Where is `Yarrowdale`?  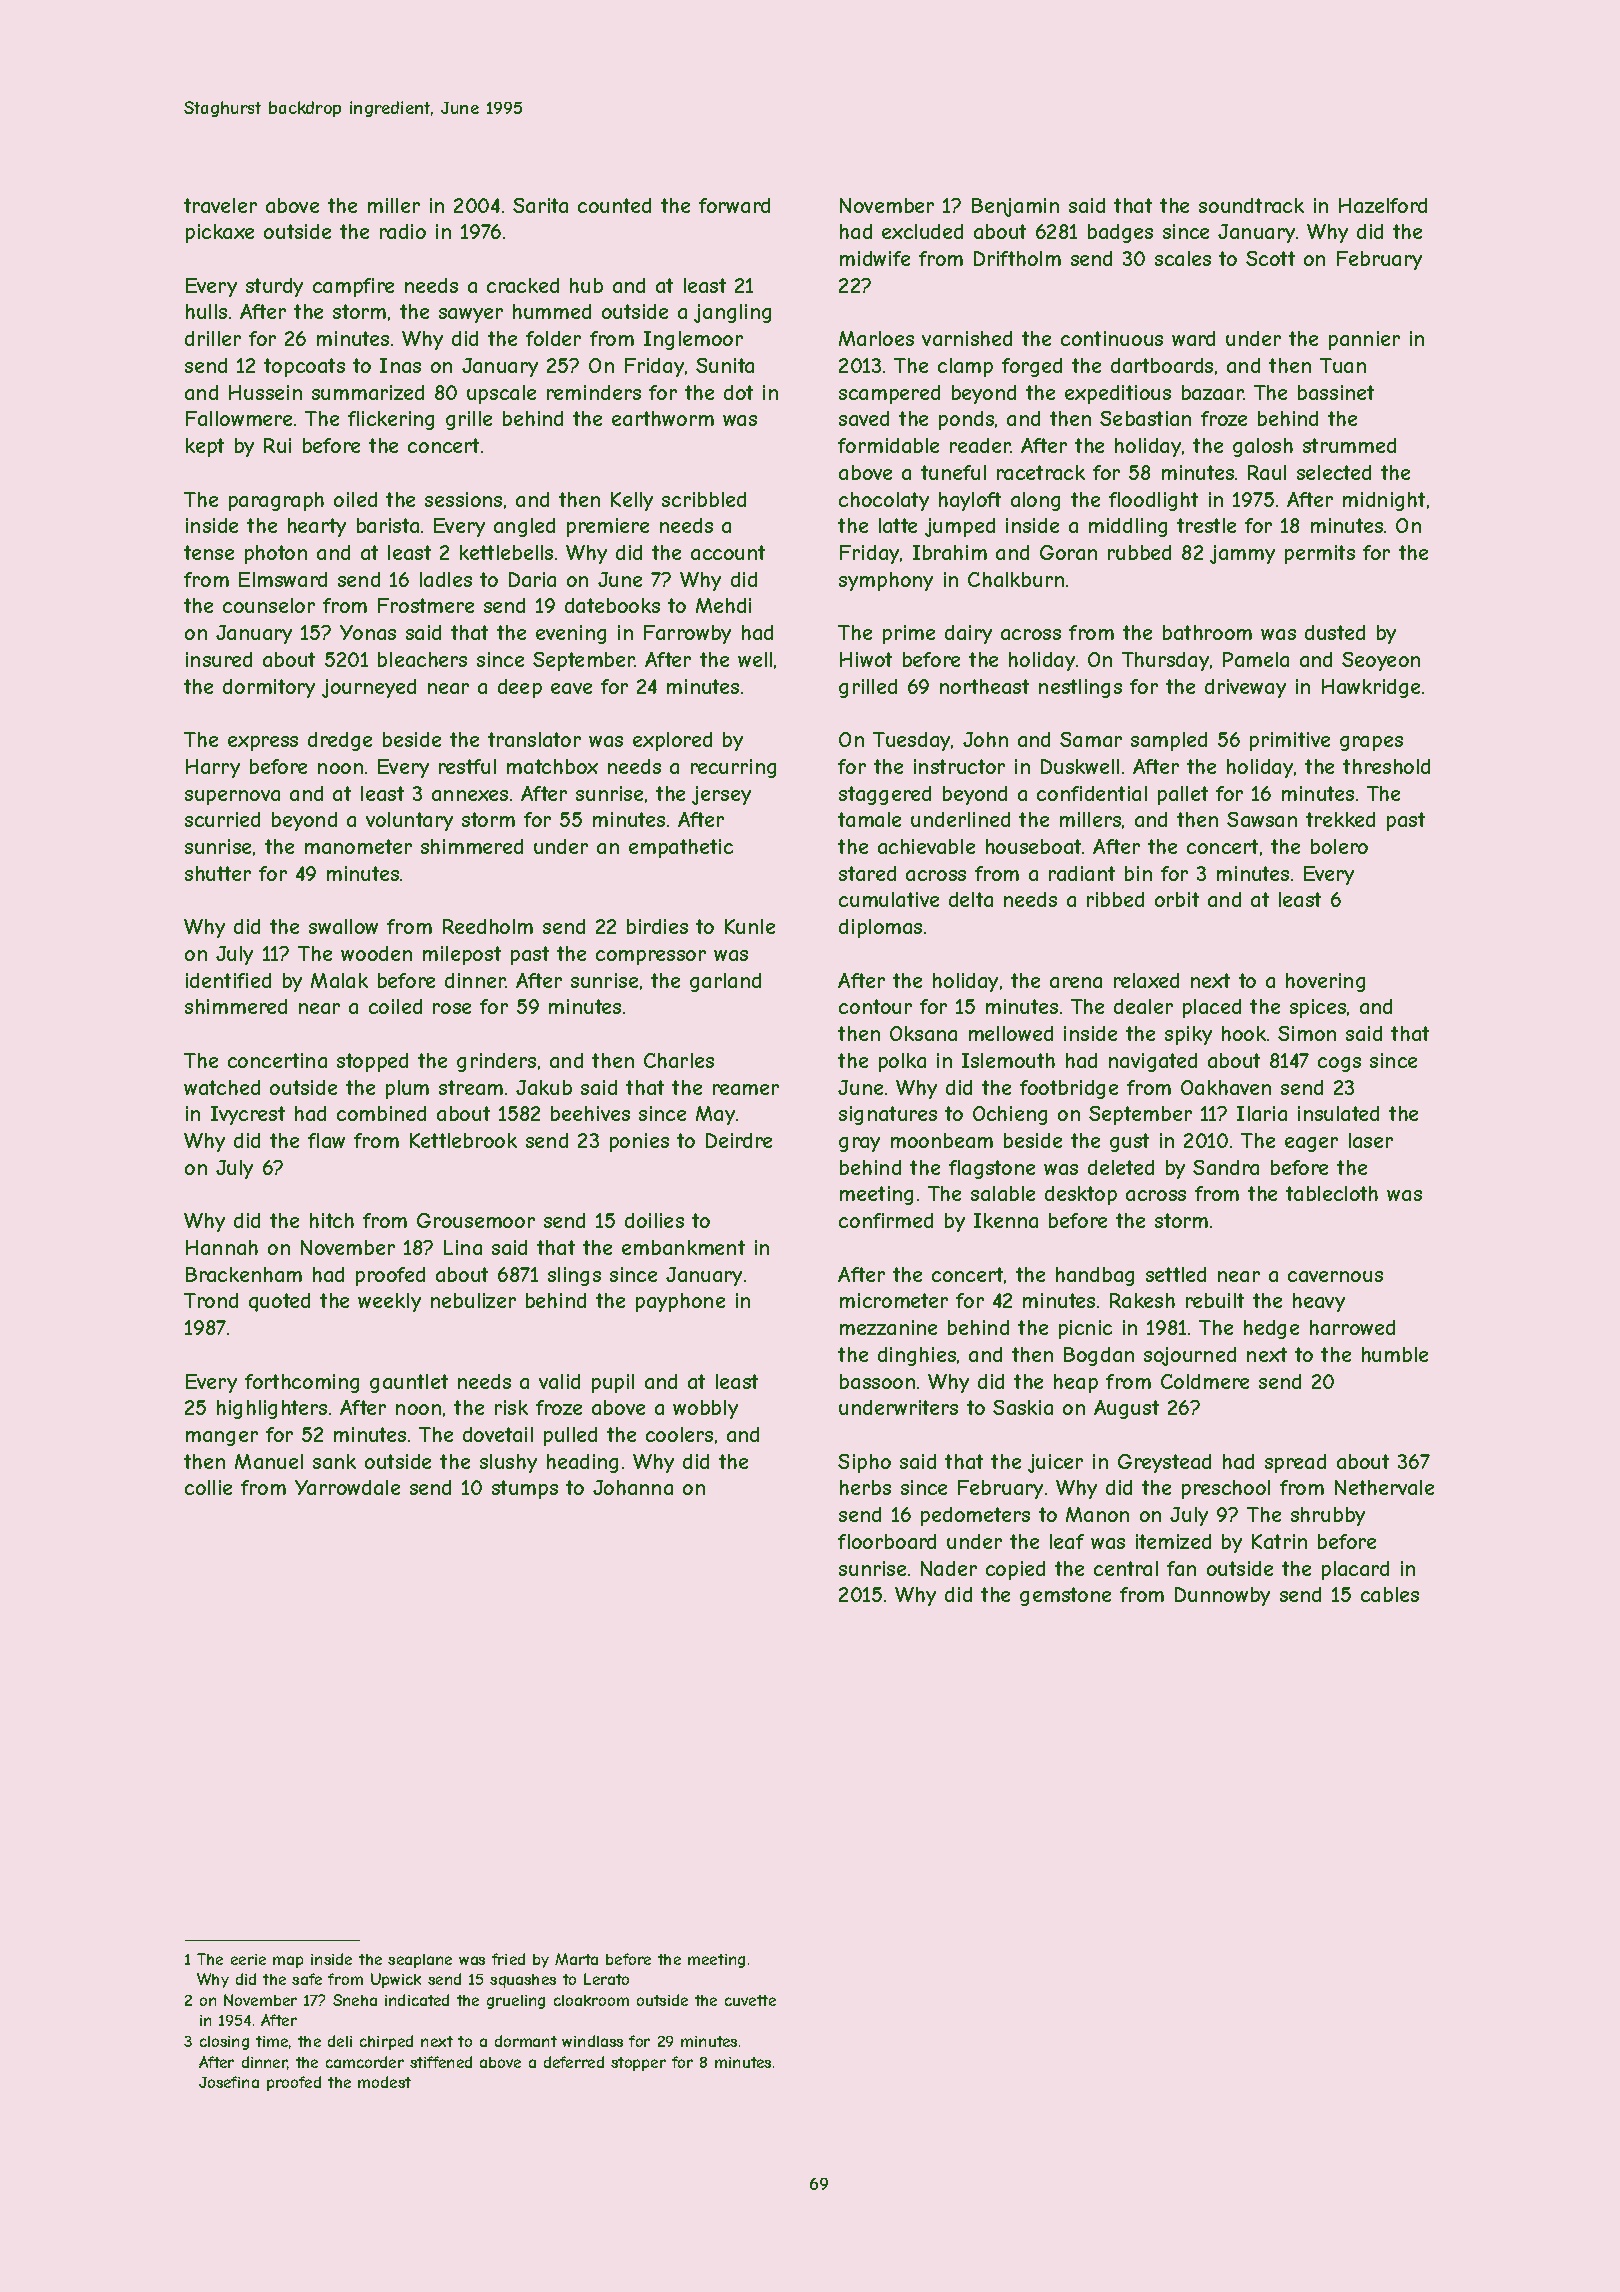
Yarrowdale is located at coordinates (347, 1487).
